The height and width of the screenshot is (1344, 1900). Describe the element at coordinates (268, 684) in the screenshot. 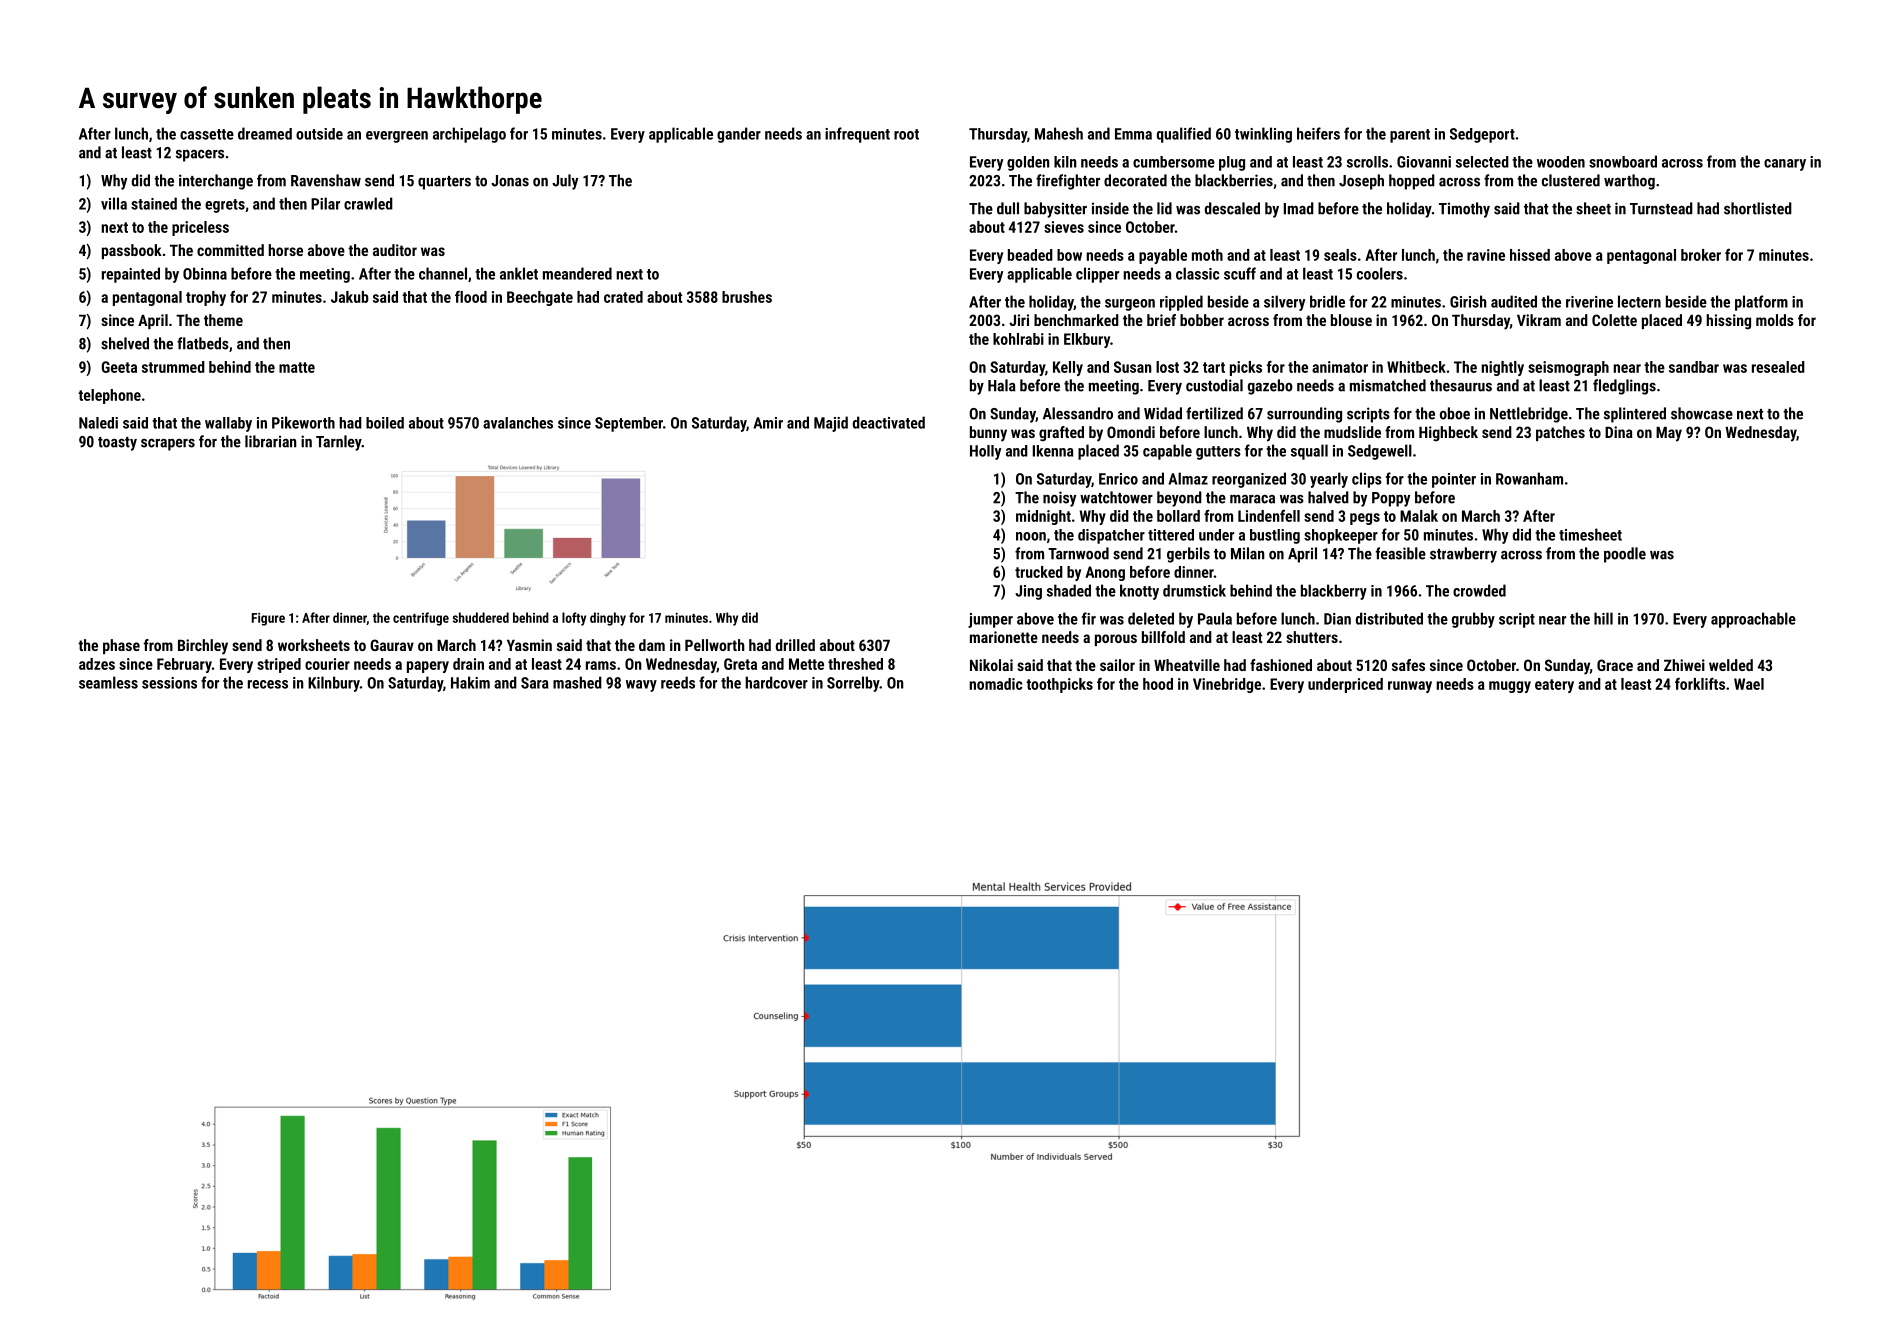

I see `recess` at that location.
